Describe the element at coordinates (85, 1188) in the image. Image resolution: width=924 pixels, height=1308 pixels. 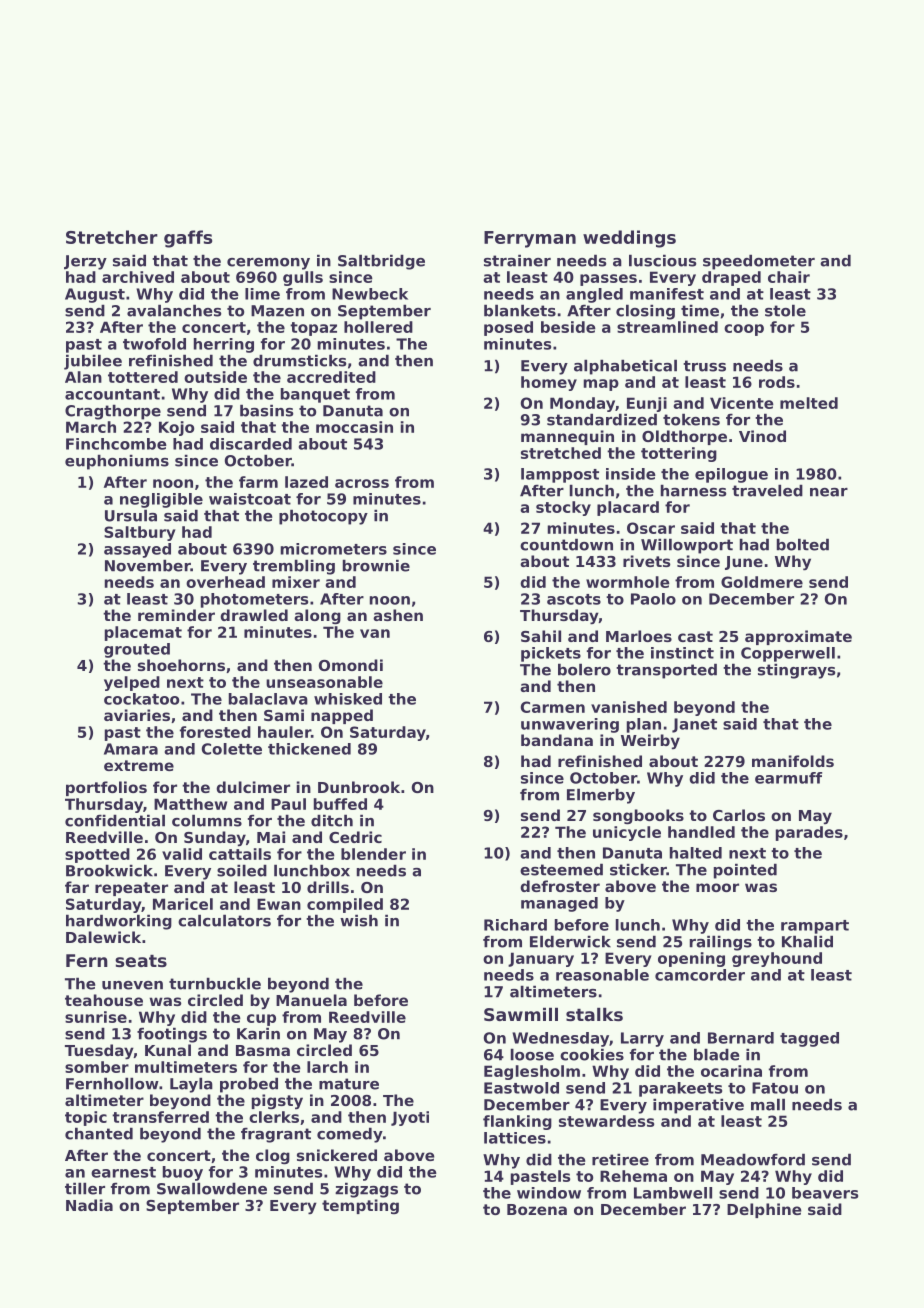
I see `tiller` at that location.
